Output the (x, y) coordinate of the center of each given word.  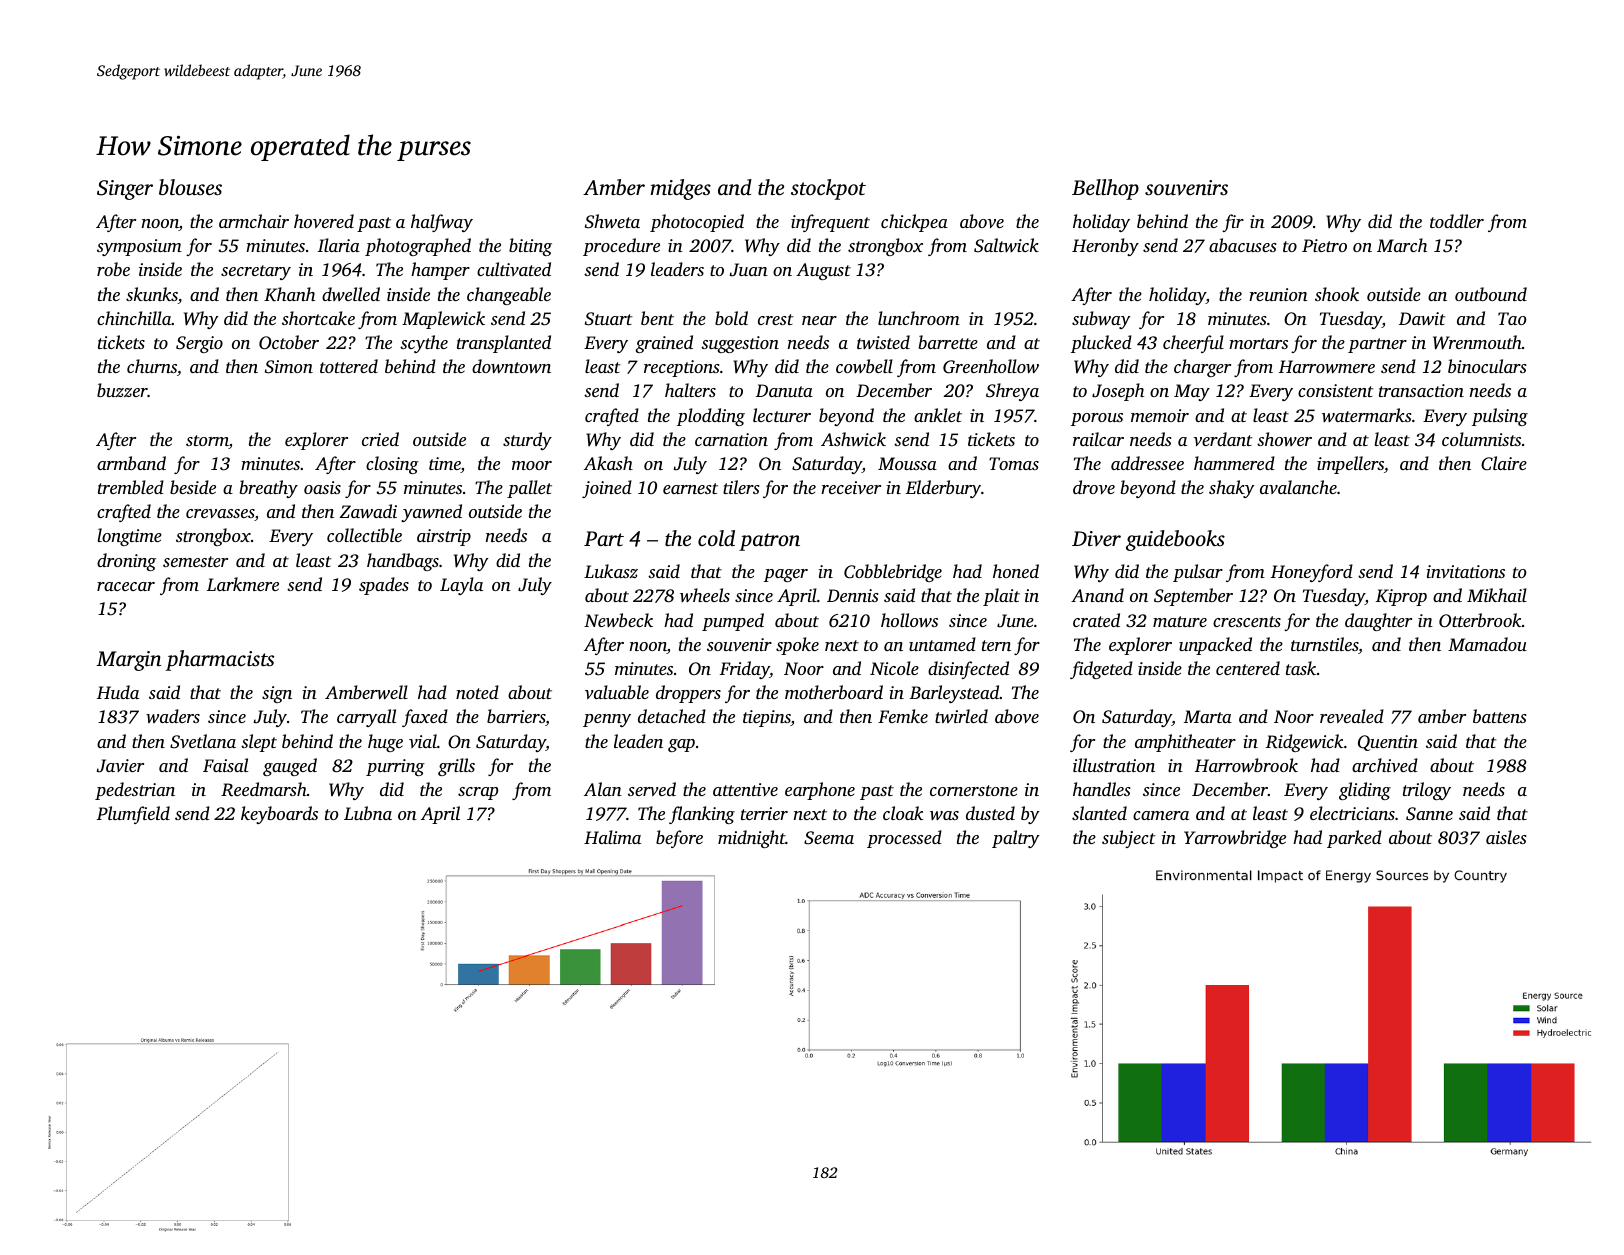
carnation (731, 439)
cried (380, 439)
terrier (764, 813)
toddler (1457, 221)
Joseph (1118, 392)
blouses (190, 187)
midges (680, 189)
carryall (366, 718)
